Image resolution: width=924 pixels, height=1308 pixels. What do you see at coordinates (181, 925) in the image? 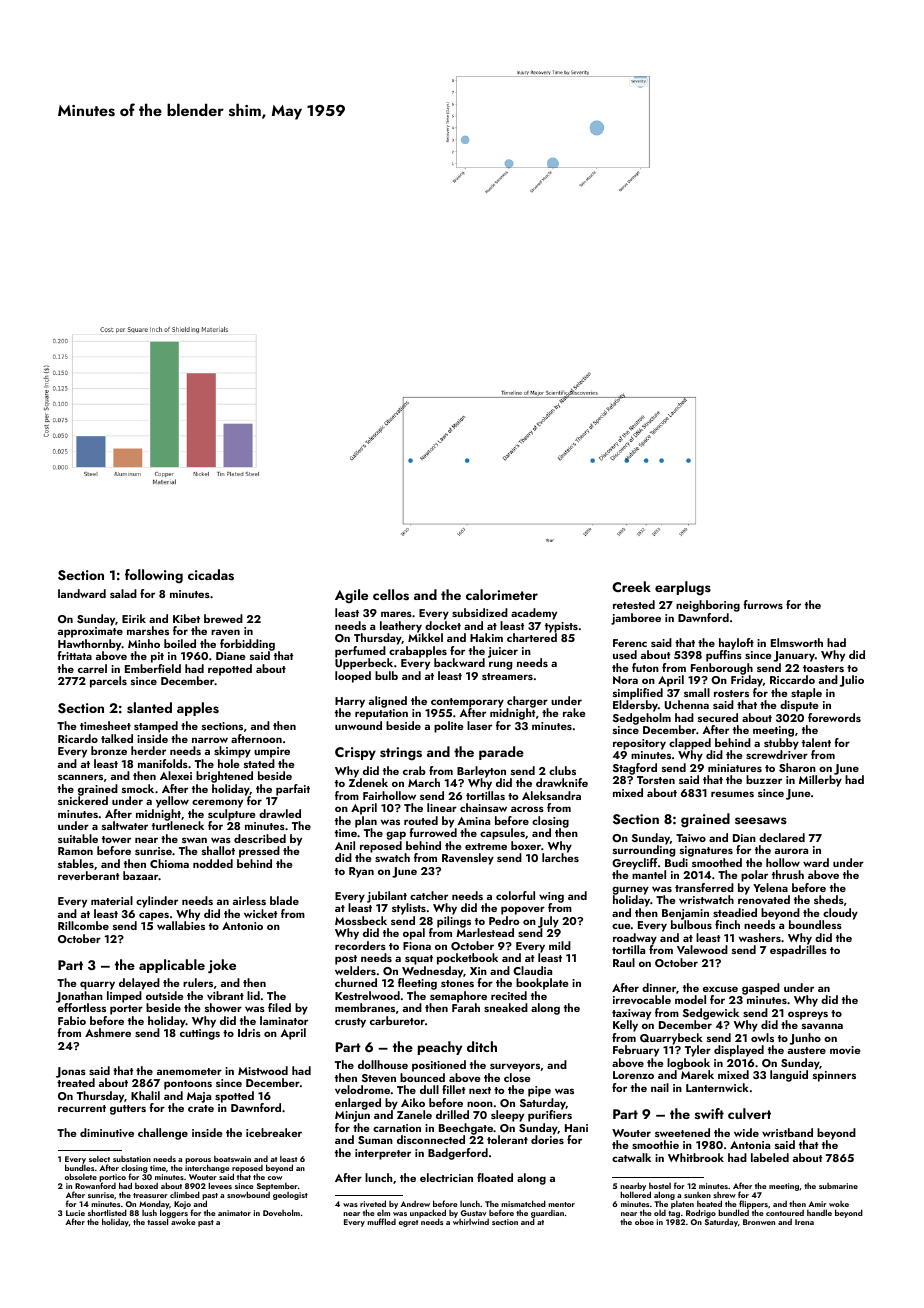
I see `wallabies` at bounding box center [181, 925].
